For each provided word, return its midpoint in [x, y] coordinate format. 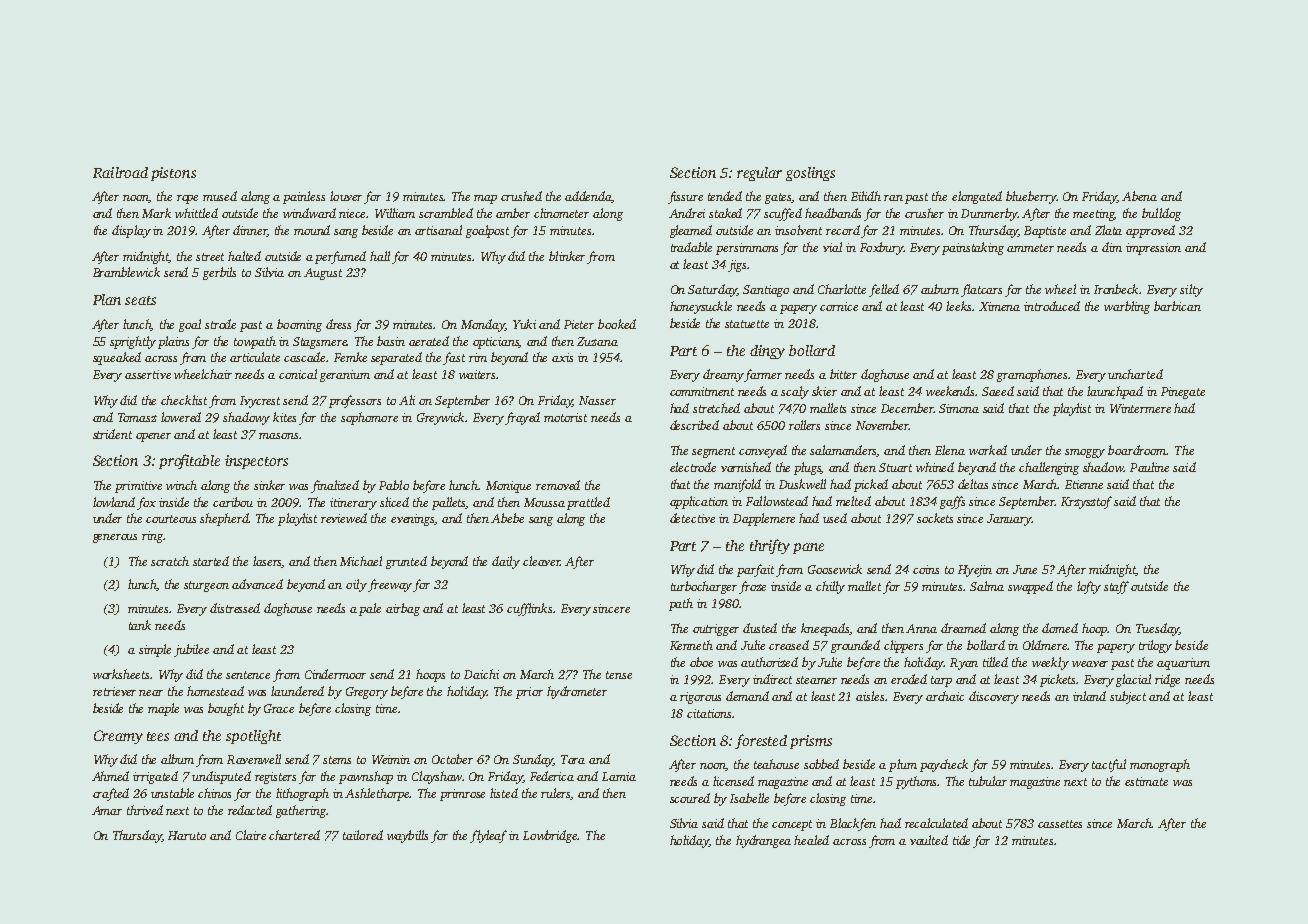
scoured [690, 798]
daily [506, 562]
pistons [173, 174]
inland [1089, 696]
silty [1191, 290]
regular [759, 174]
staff [1116, 587]
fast [454, 358]
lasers [268, 562]
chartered [294, 835]
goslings [810, 174]
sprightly [133, 342]
